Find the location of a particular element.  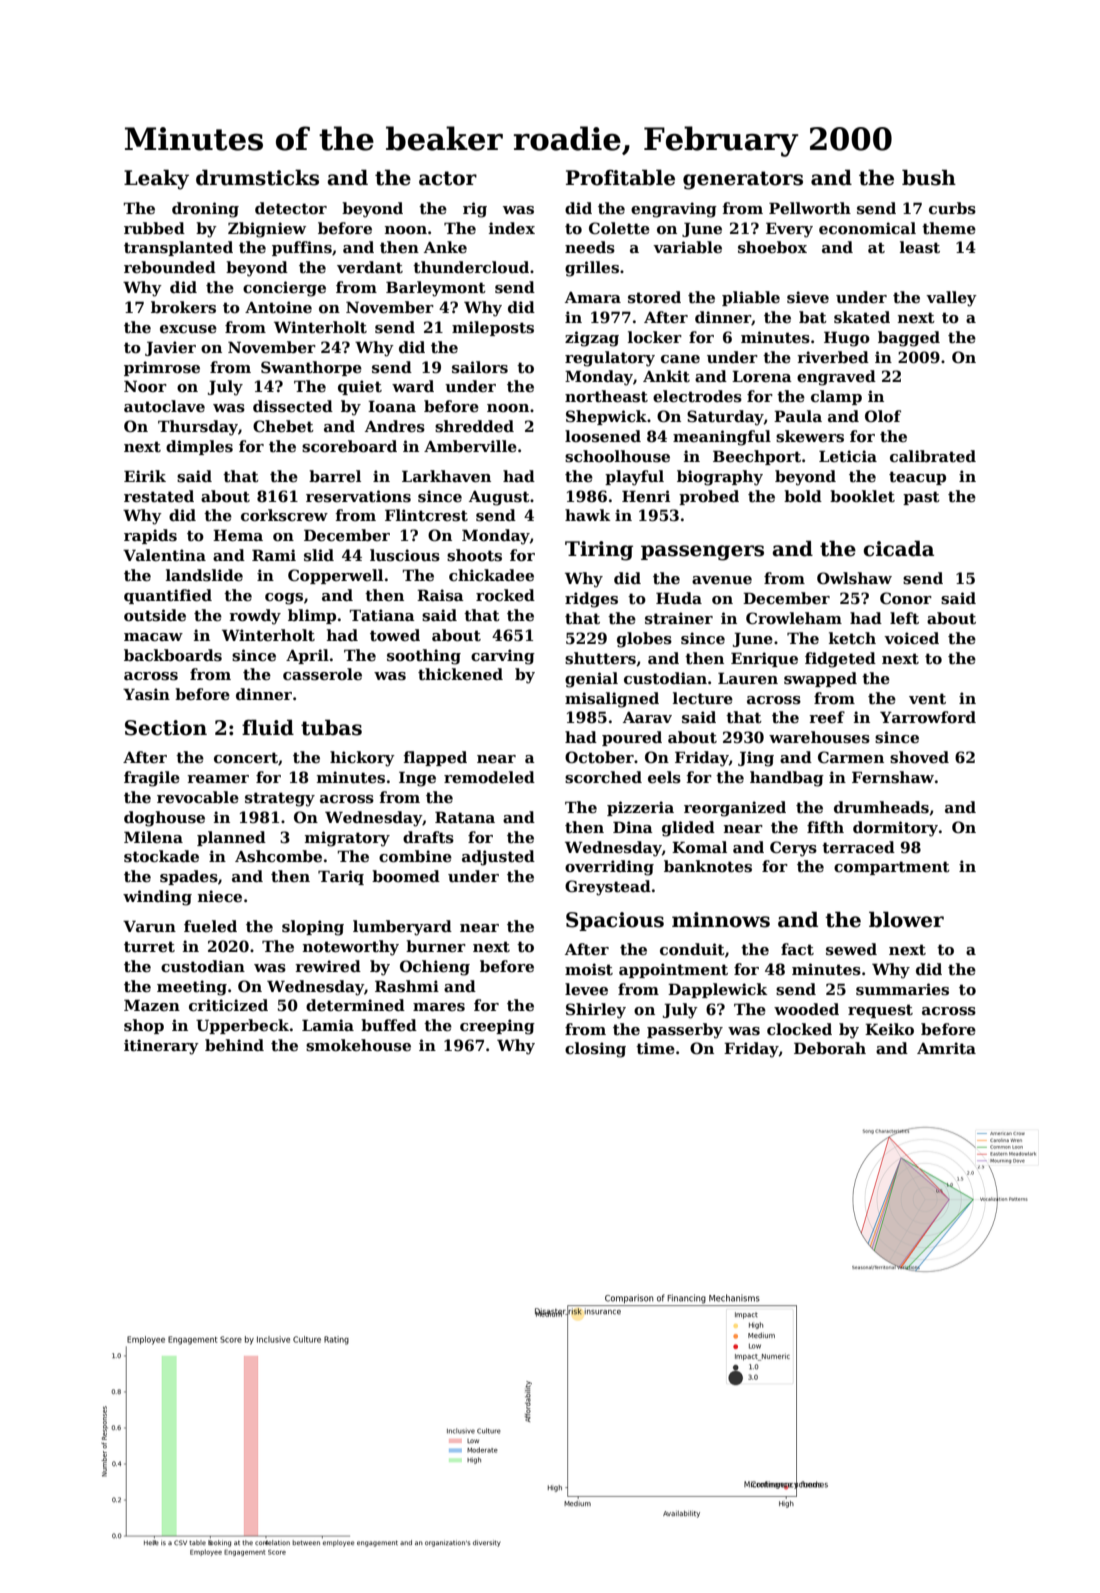

avenue is located at coordinates (722, 580).
